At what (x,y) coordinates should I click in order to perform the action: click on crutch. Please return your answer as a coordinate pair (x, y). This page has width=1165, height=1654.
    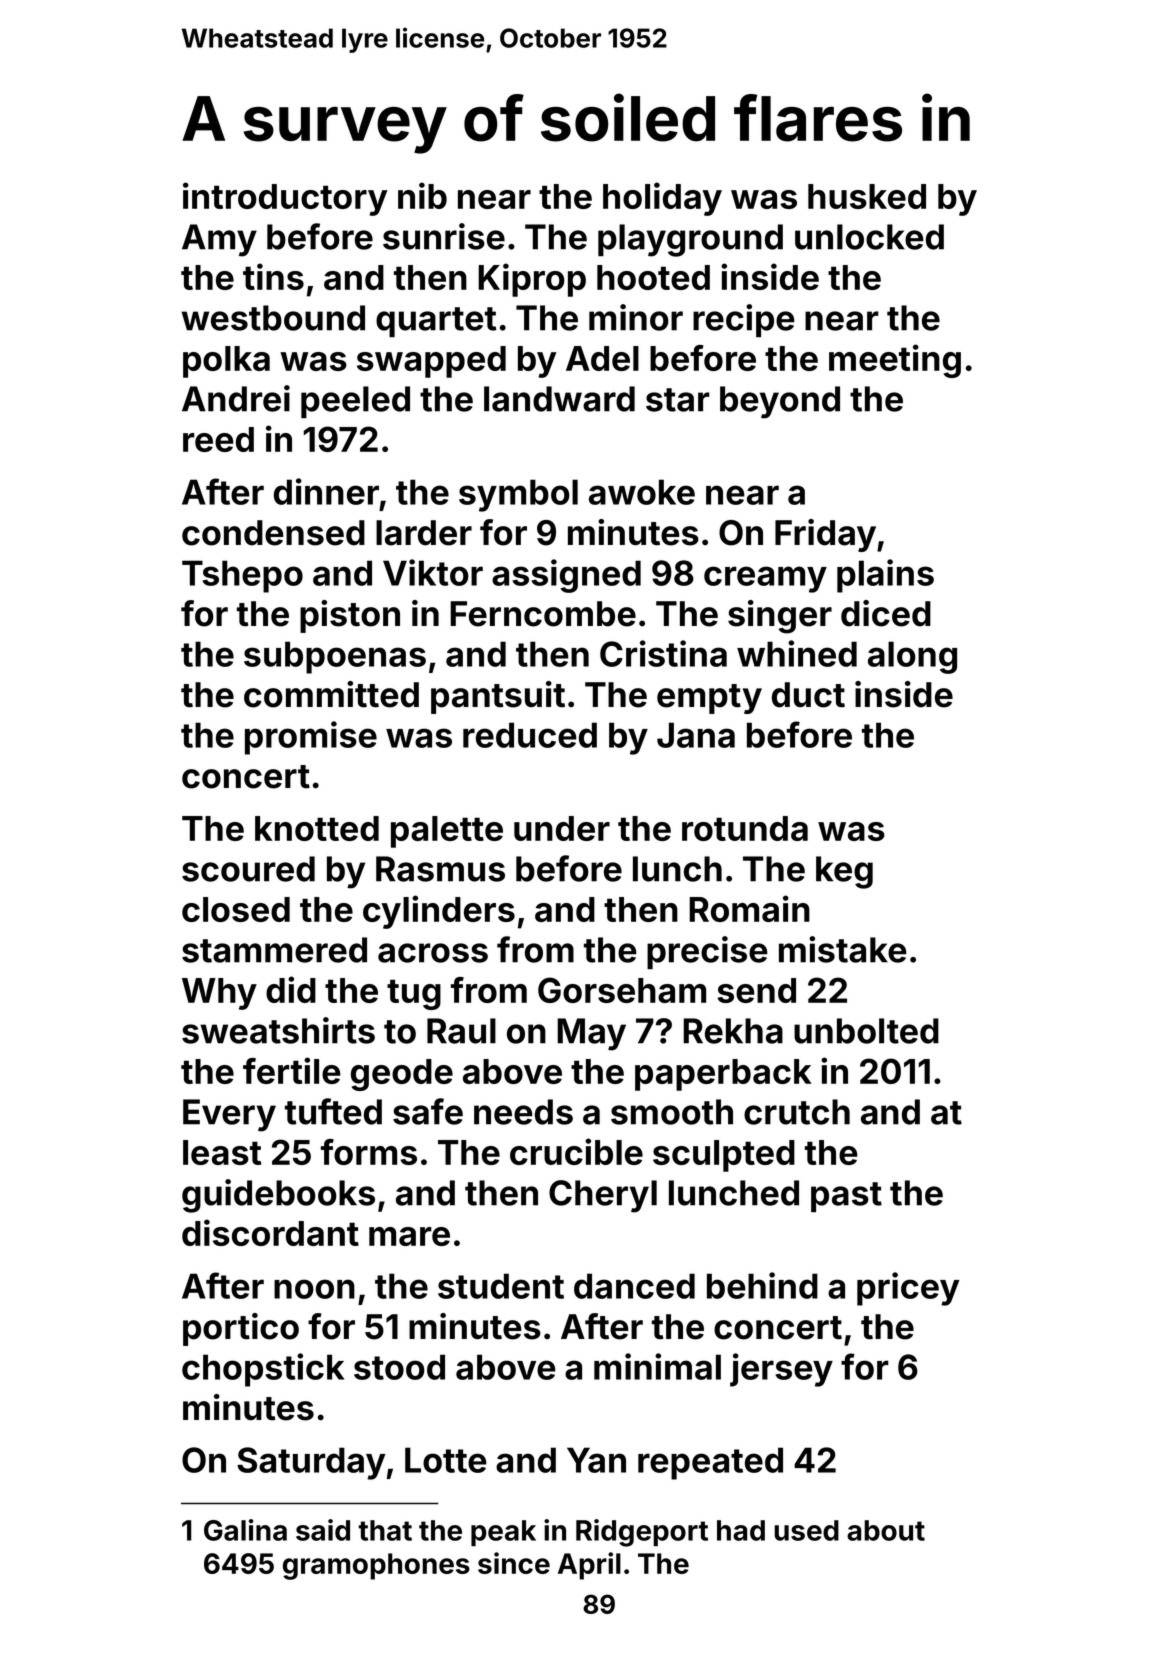
    Looking at the image, I should click on (797, 1112).
